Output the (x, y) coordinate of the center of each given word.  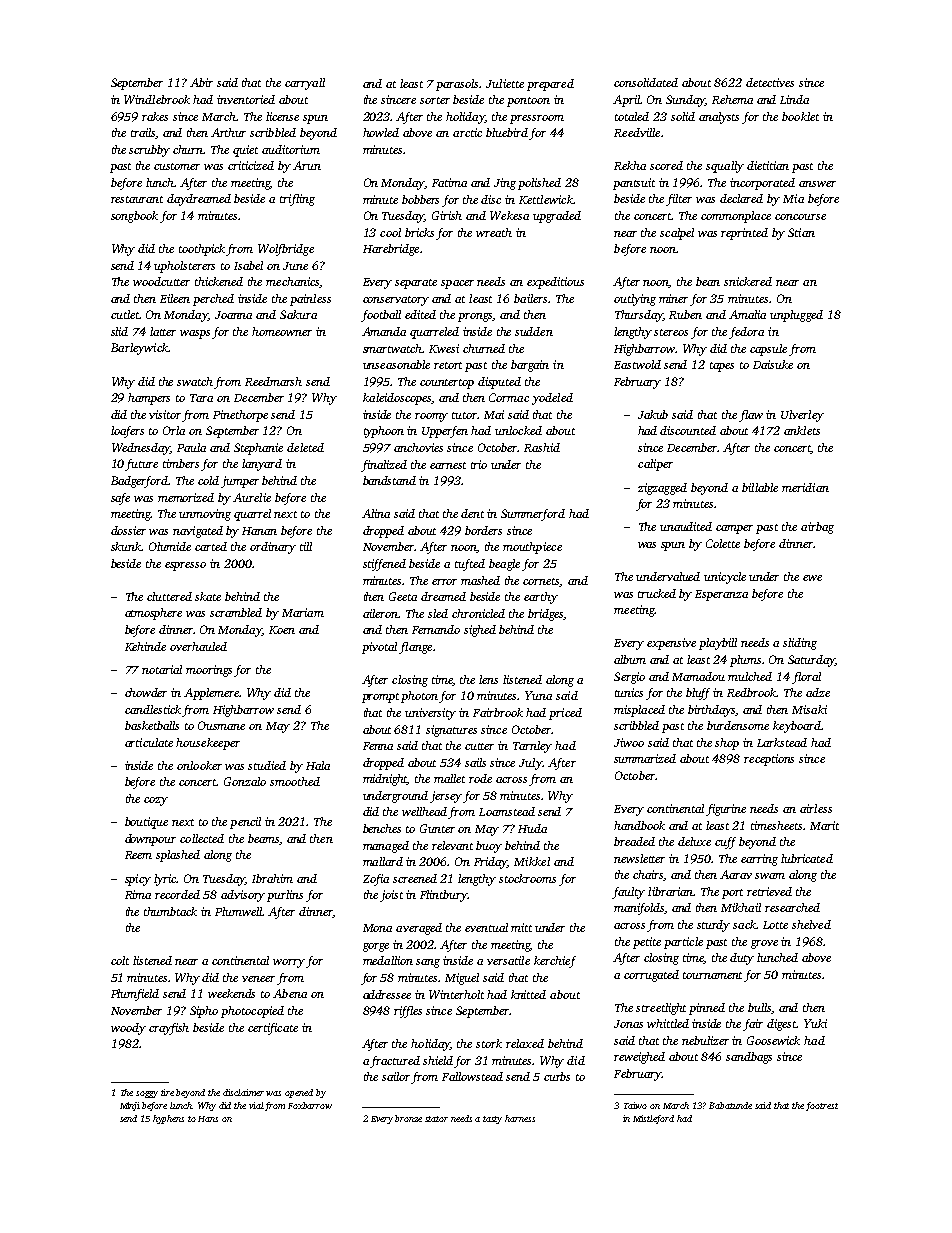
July (530, 764)
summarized (645, 758)
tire (167, 1092)
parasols (458, 85)
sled (438, 613)
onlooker (199, 765)
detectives (770, 82)
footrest (822, 1106)
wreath (494, 232)
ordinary (273, 548)
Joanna (233, 315)
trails (143, 133)
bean (708, 281)
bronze (408, 1118)
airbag (817, 528)
